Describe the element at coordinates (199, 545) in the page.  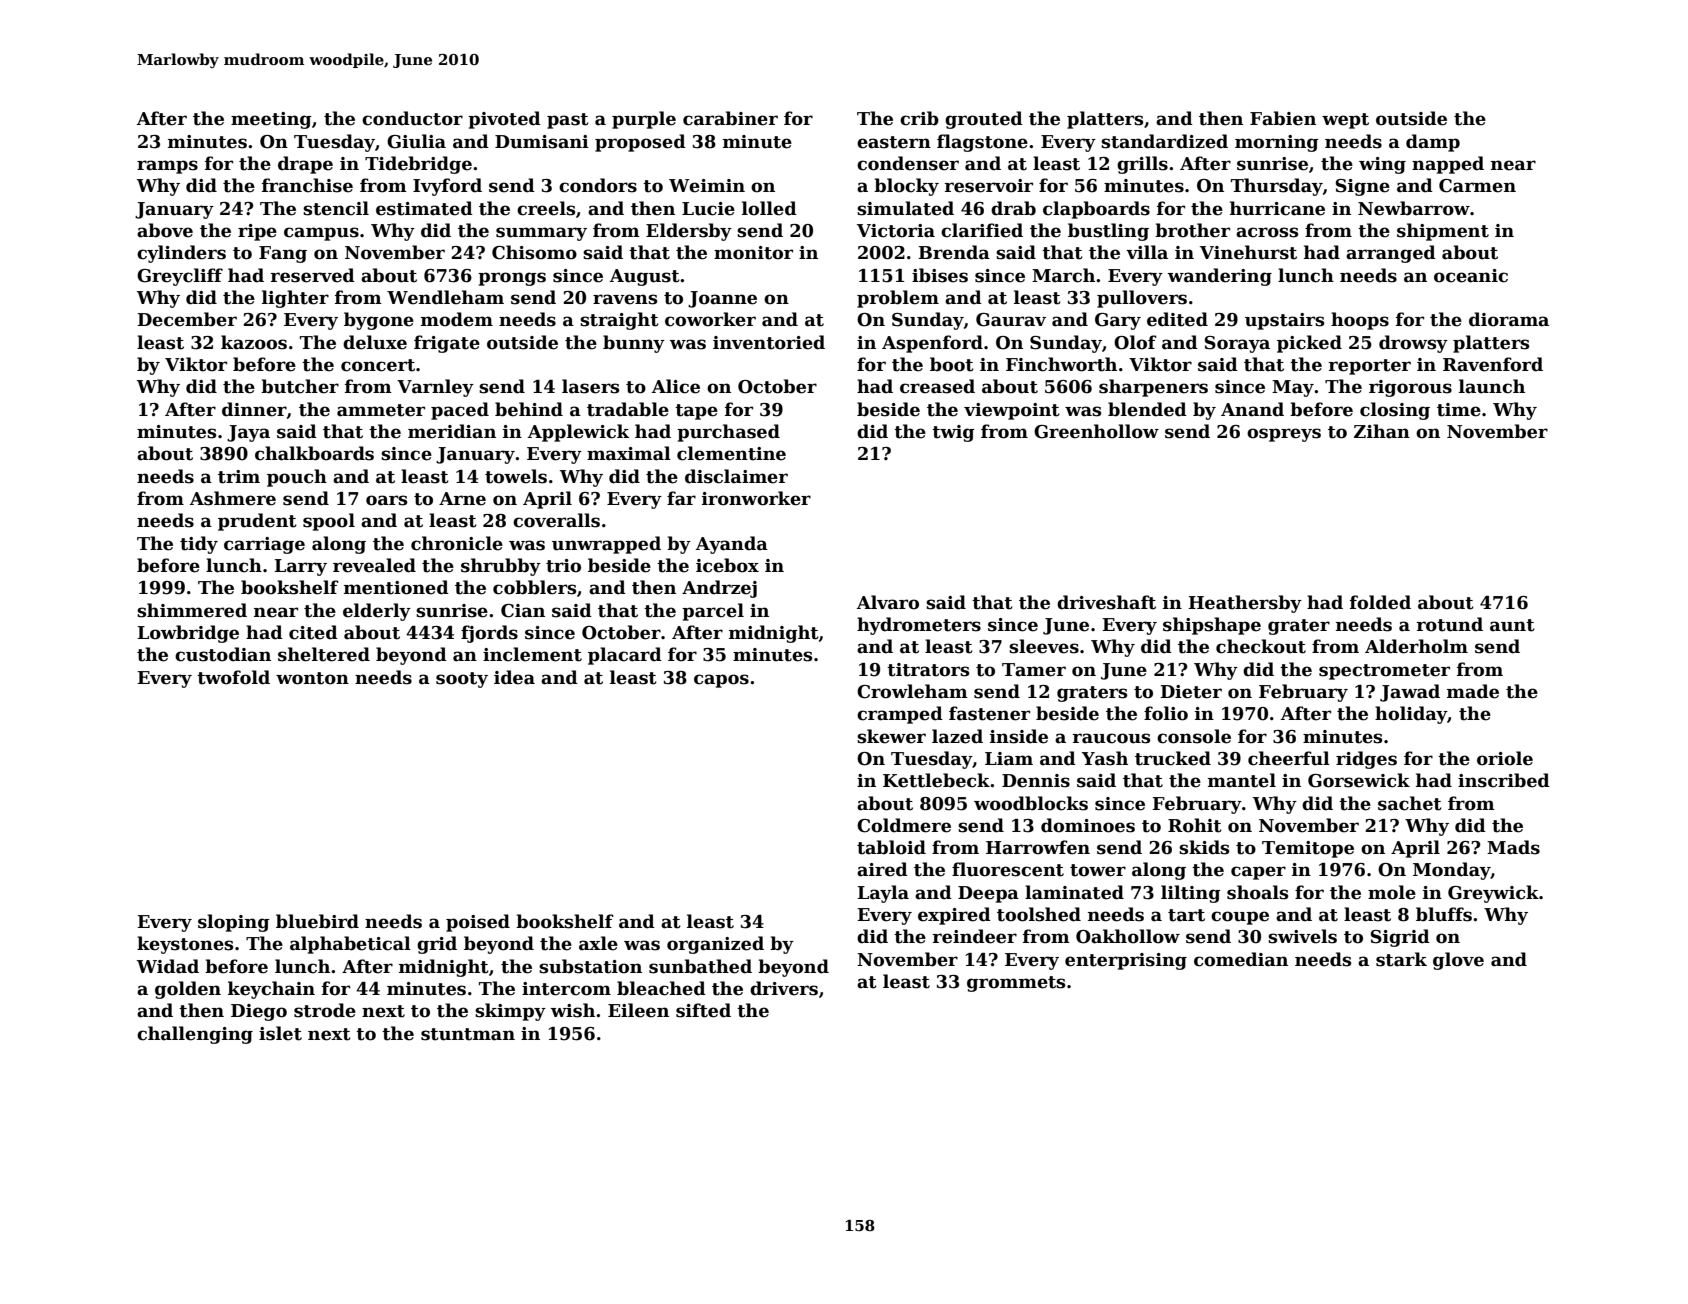
I see `tidy` at that location.
